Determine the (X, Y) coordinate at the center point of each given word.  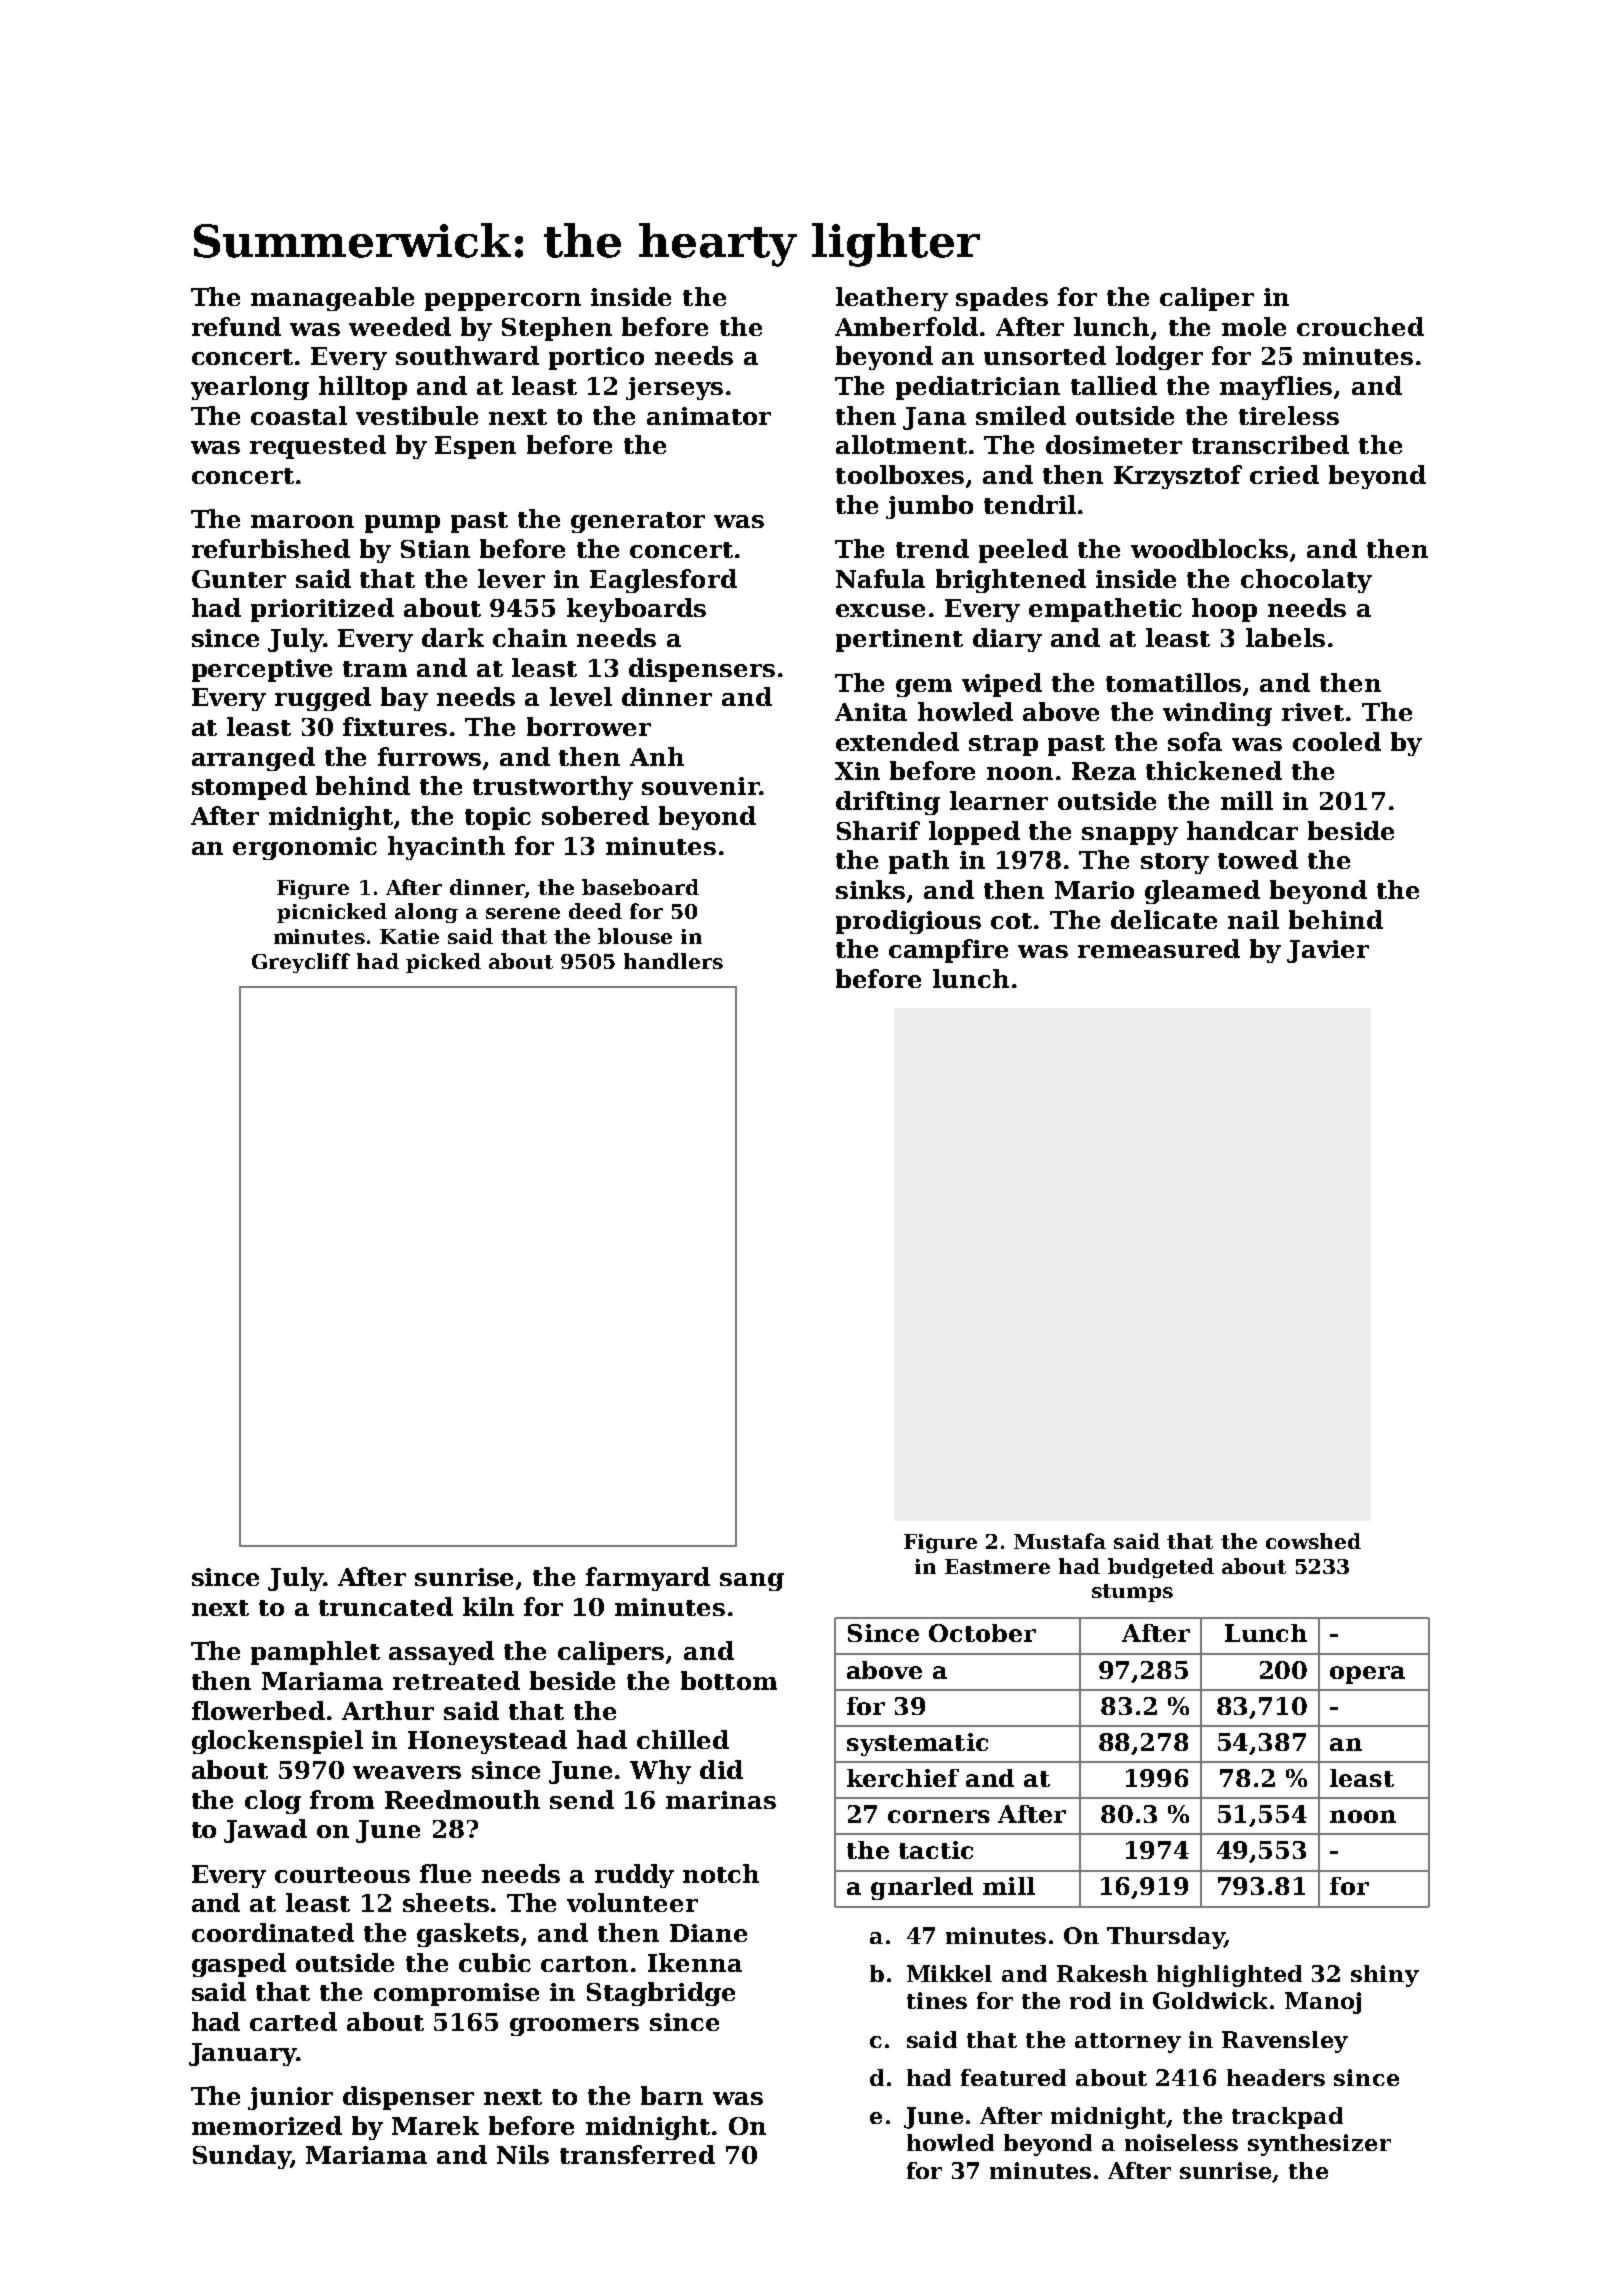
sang (752, 1582)
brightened (1011, 581)
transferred (637, 2154)
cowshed (1313, 1541)
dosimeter (1114, 444)
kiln (488, 1606)
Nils (523, 2154)
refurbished (271, 548)
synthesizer (1319, 2145)
